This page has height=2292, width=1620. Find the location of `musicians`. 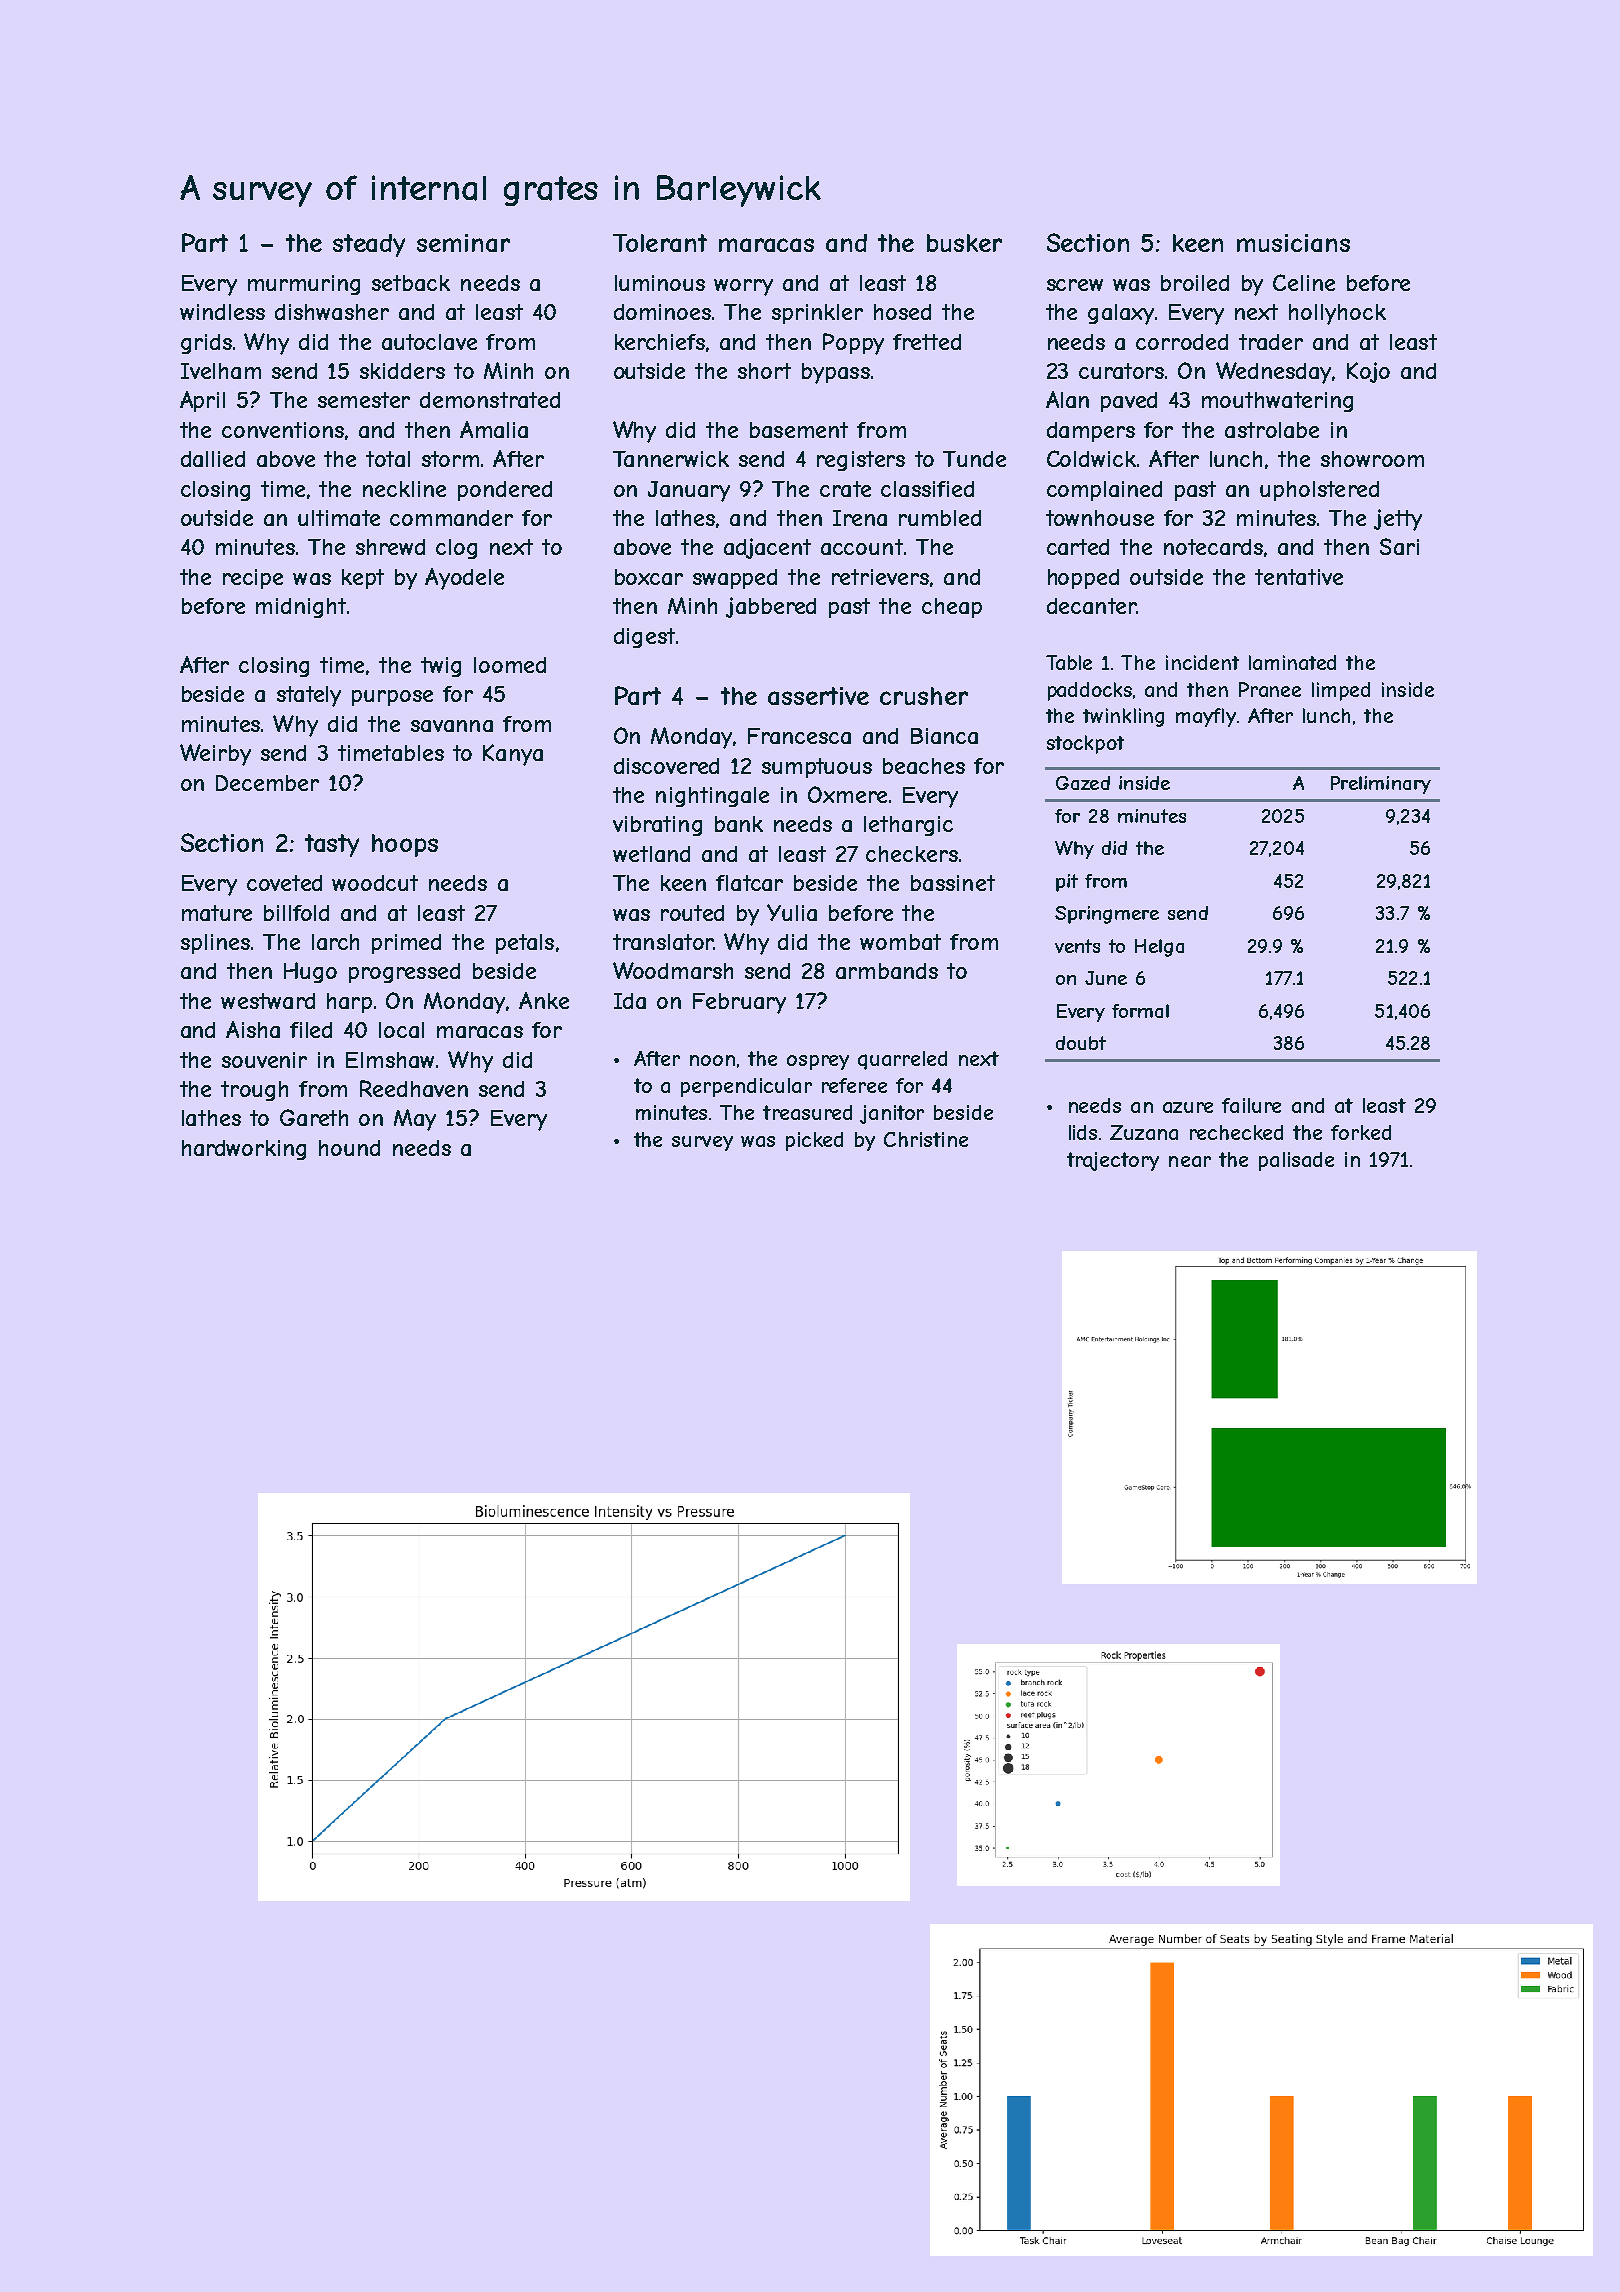

musicians is located at coordinates (1293, 243).
